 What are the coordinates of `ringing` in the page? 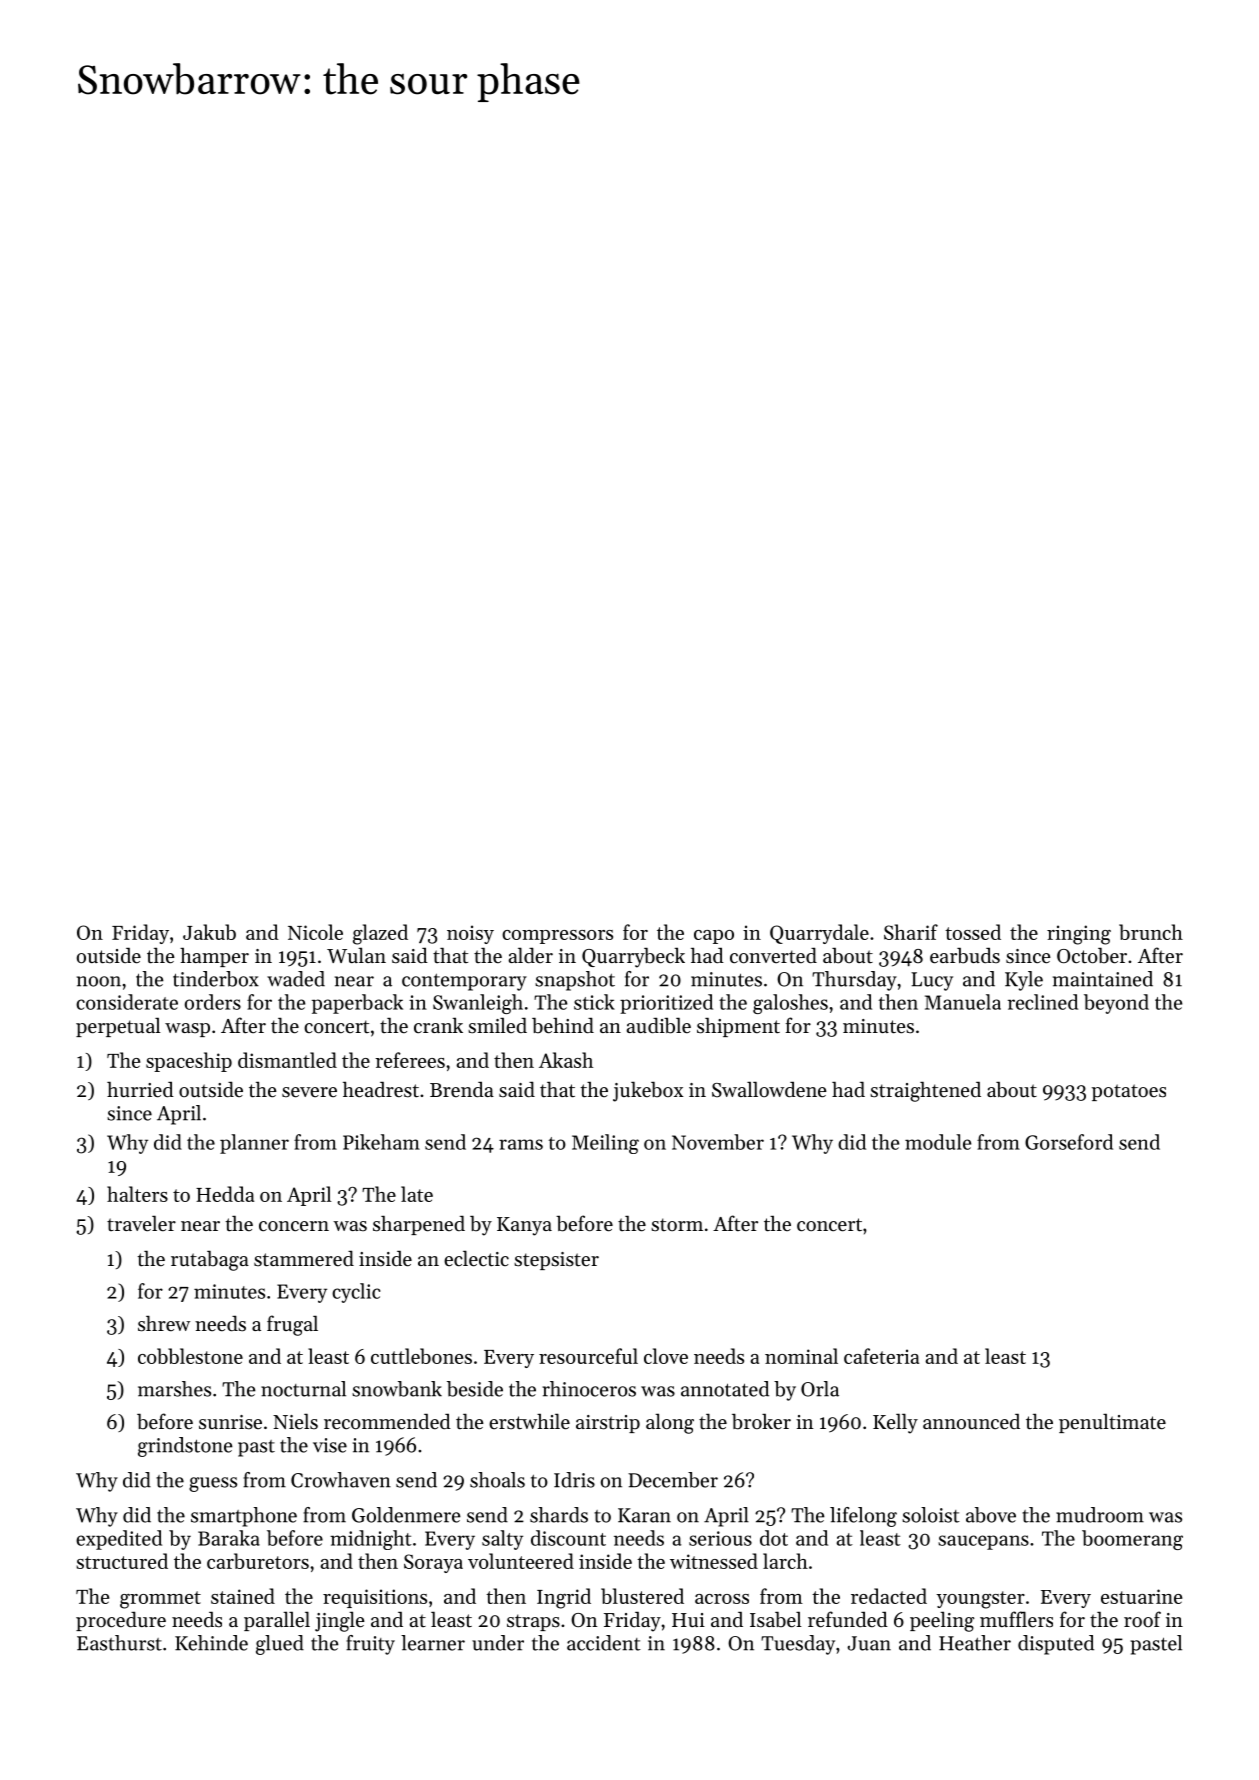 It's located at (1079, 935).
